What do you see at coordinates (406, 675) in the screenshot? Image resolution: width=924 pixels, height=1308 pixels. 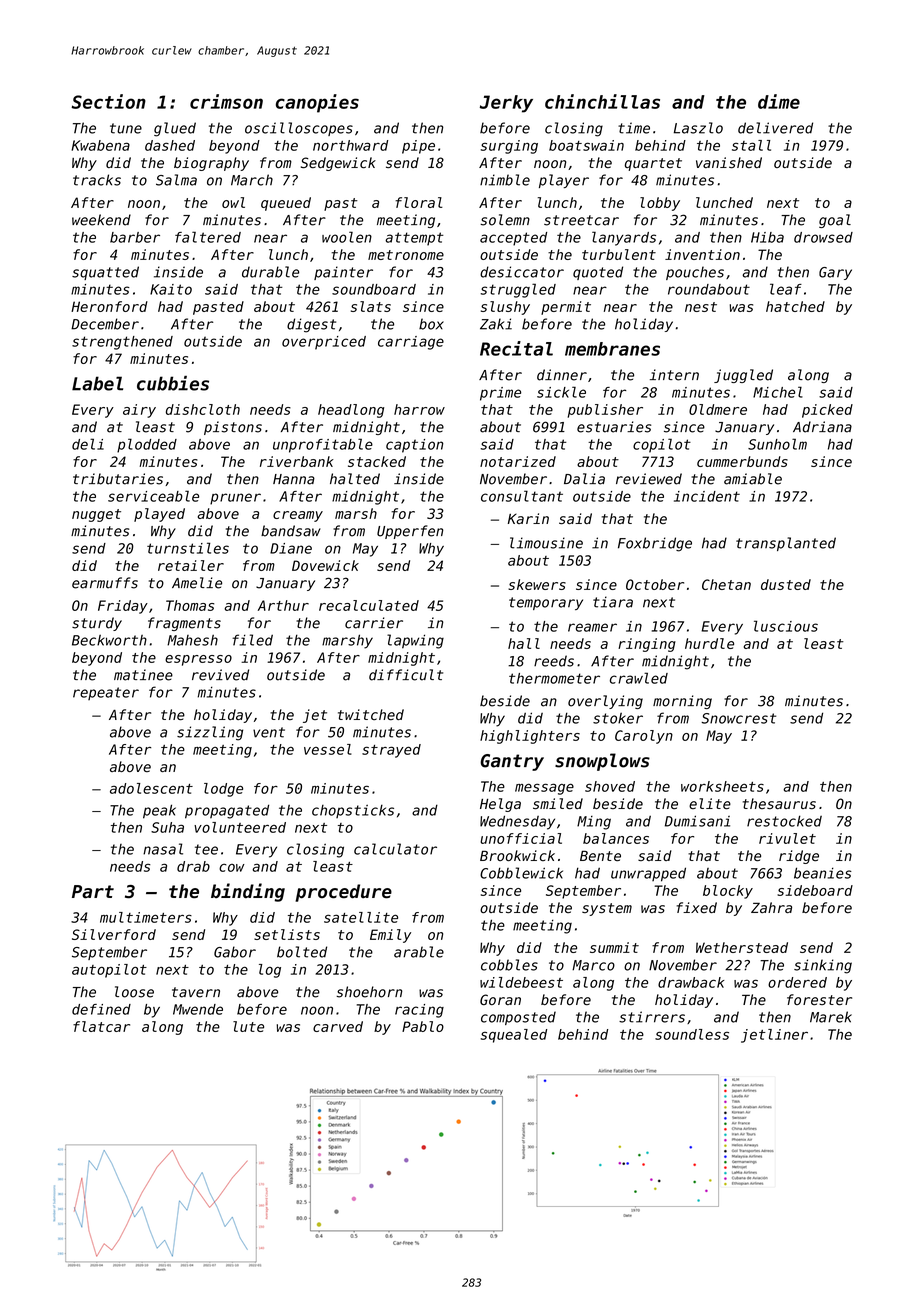 I see `difficult` at bounding box center [406, 675].
